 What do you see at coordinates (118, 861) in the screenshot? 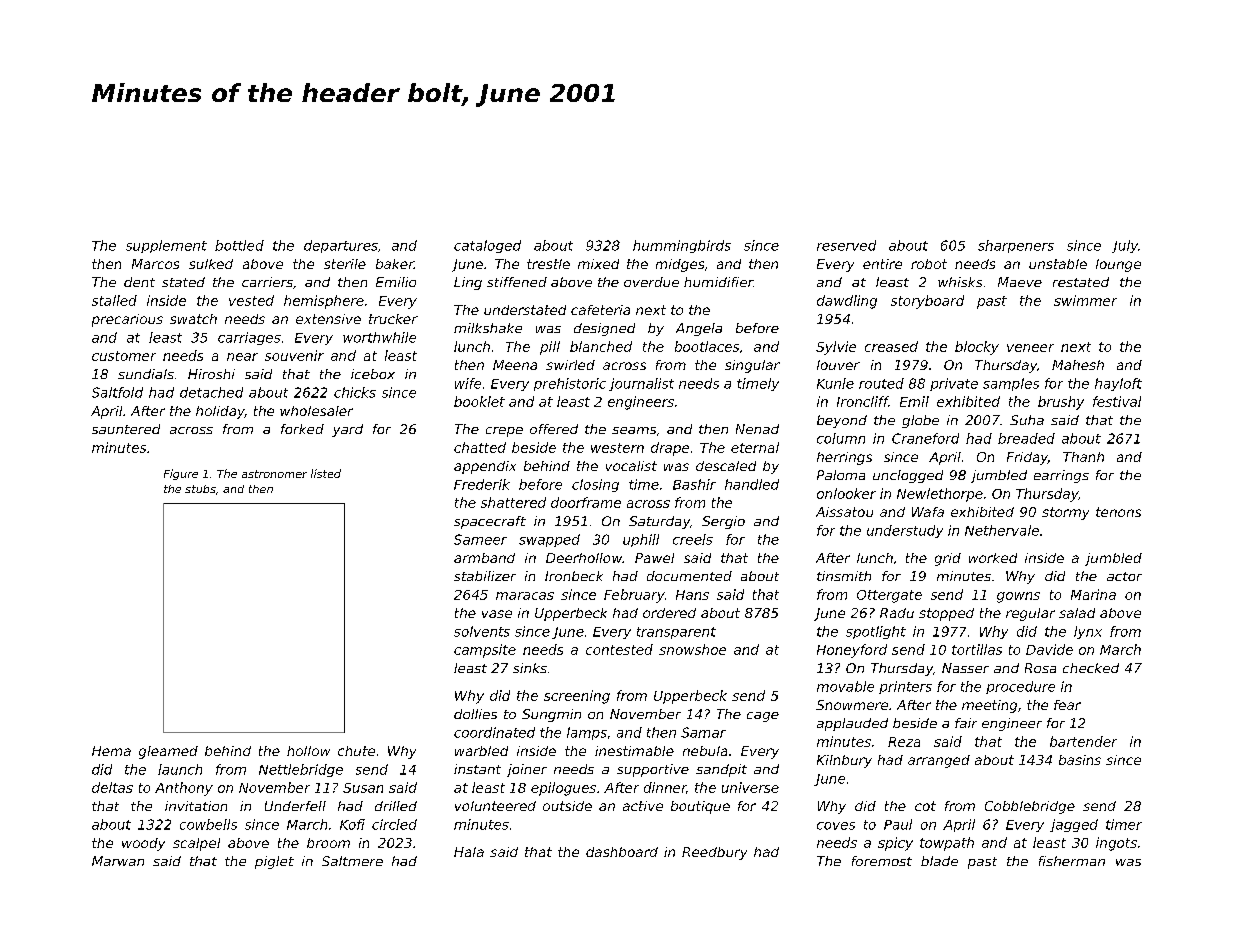
I see `Marwan` at bounding box center [118, 861].
